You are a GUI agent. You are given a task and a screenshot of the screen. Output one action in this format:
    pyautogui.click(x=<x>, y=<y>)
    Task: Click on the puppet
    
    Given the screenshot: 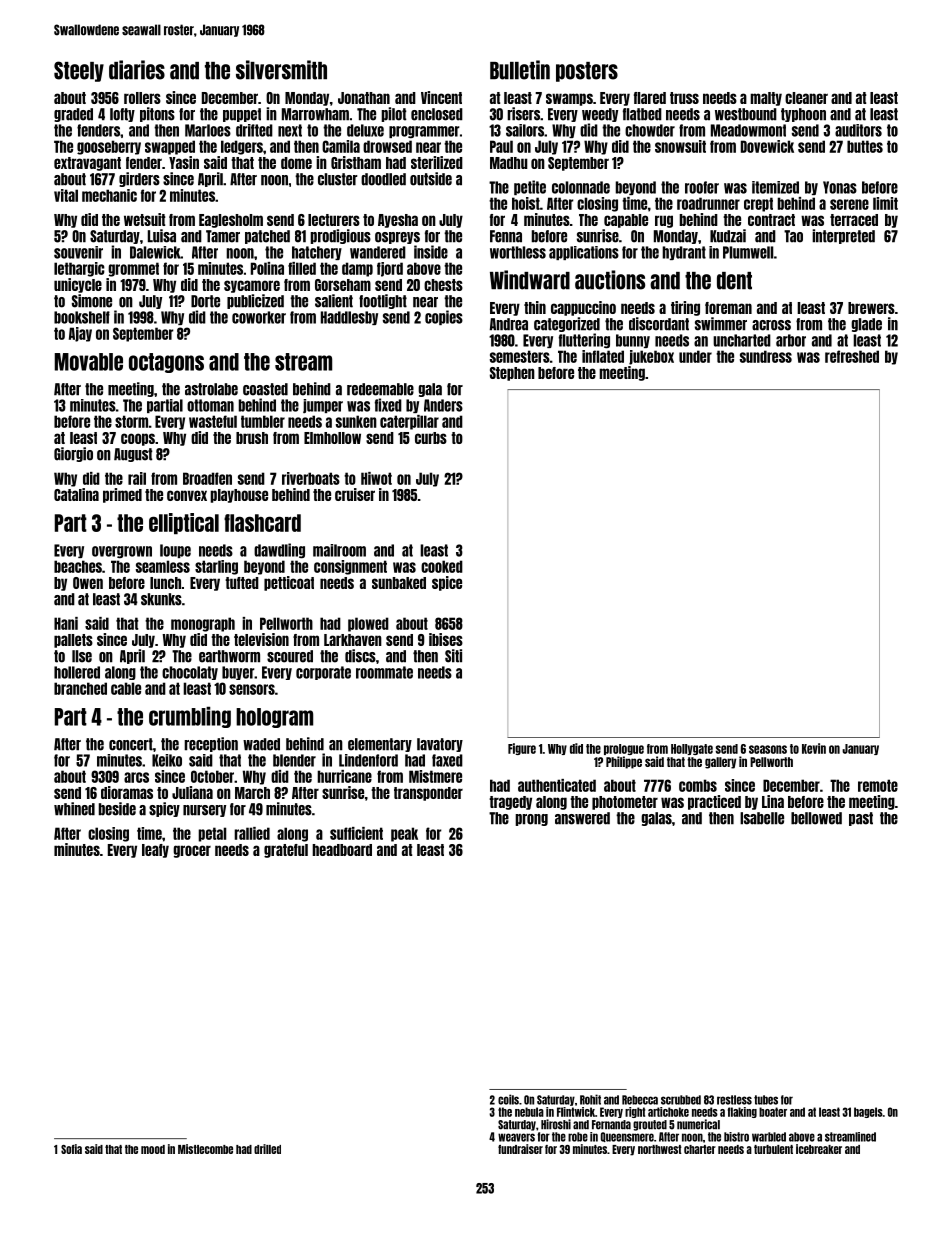 What is the action you would take?
    pyautogui.click(x=242, y=115)
